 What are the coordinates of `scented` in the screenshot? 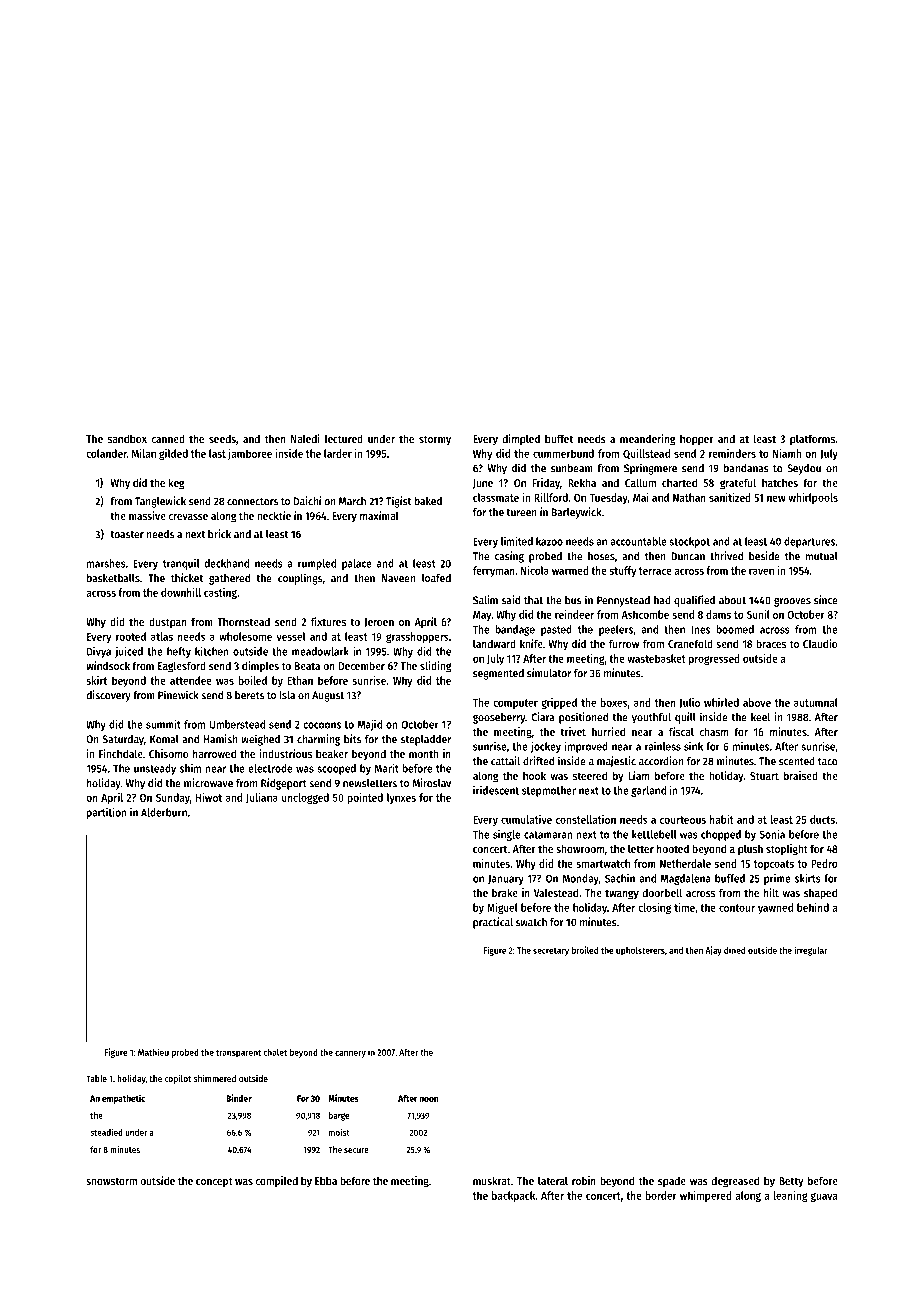 It's located at (797, 761).
